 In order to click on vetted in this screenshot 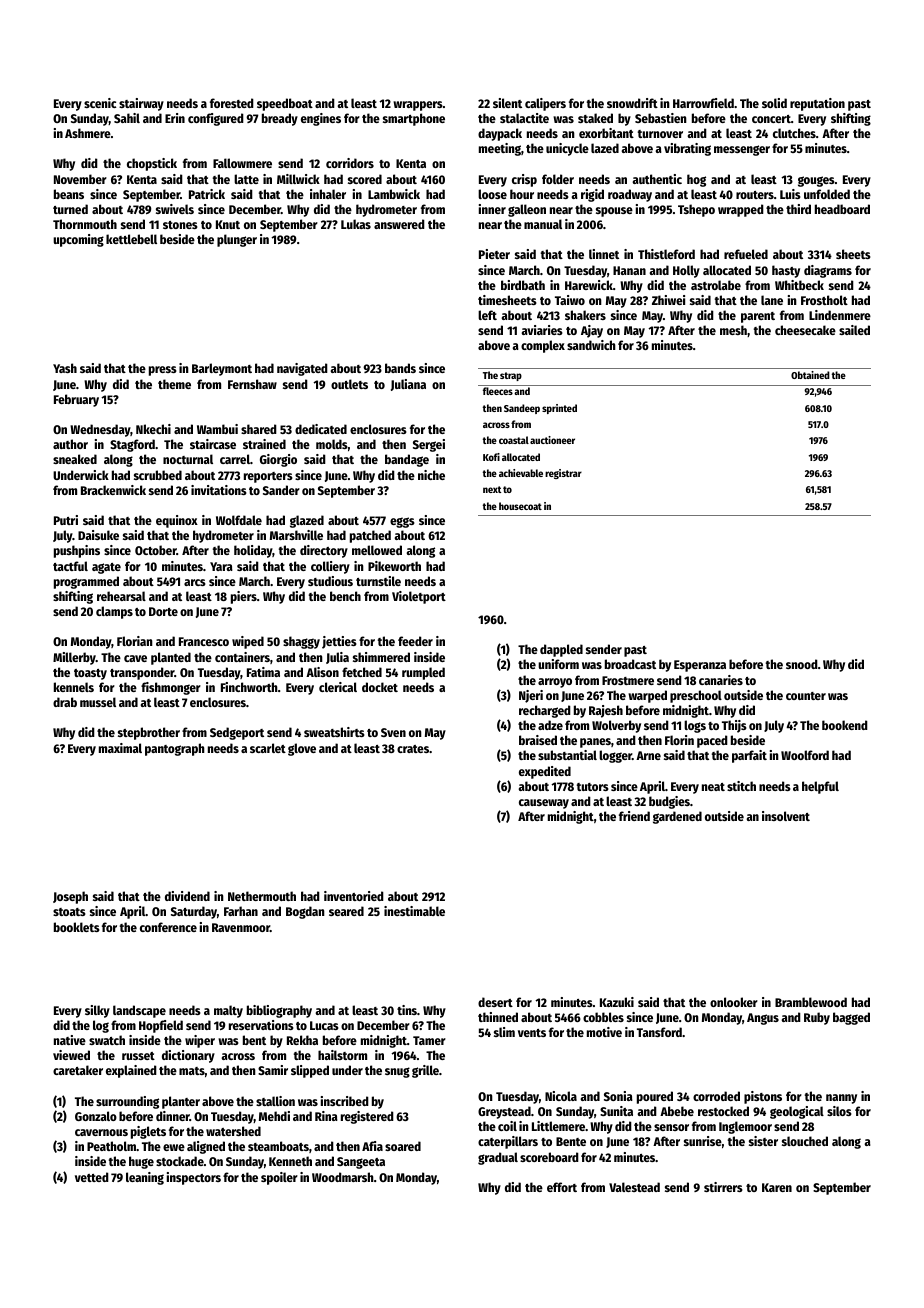, I will do `click(92, 1177)`.
